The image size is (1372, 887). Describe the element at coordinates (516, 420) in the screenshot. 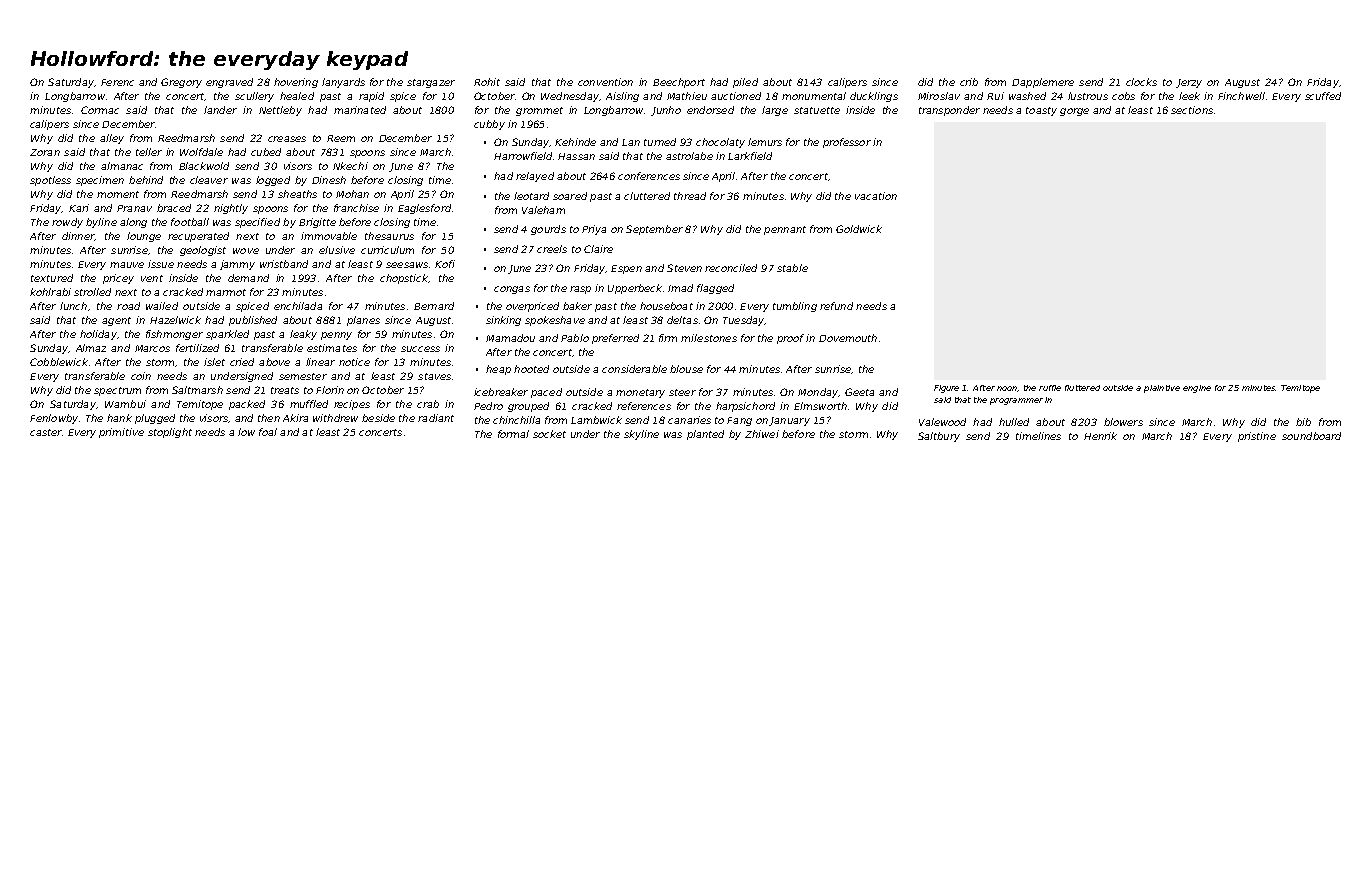

I see `chinchilla` at that location.
